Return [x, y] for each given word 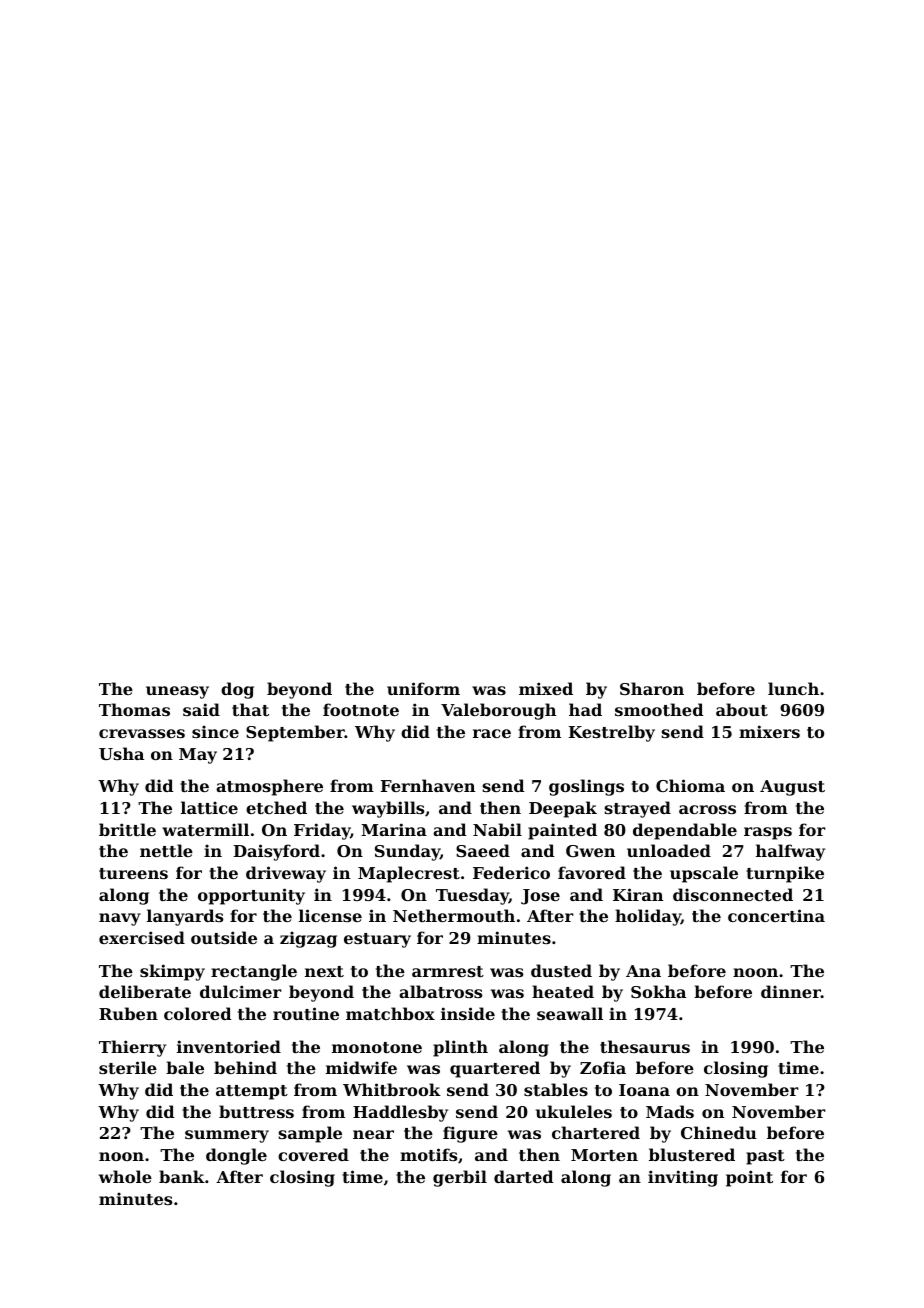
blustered [692, 1154]
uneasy [177, 692]
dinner [791, 991]
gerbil [460, 1178]
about [742, 709]
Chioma [690, 785]
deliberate [145, 991]
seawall [570, 1013]
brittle [127, 829]
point [749, 1178]
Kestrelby [612, 733]
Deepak [563, 809]
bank [182, 1176]
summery [227, 1136]
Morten [604, 1155]
